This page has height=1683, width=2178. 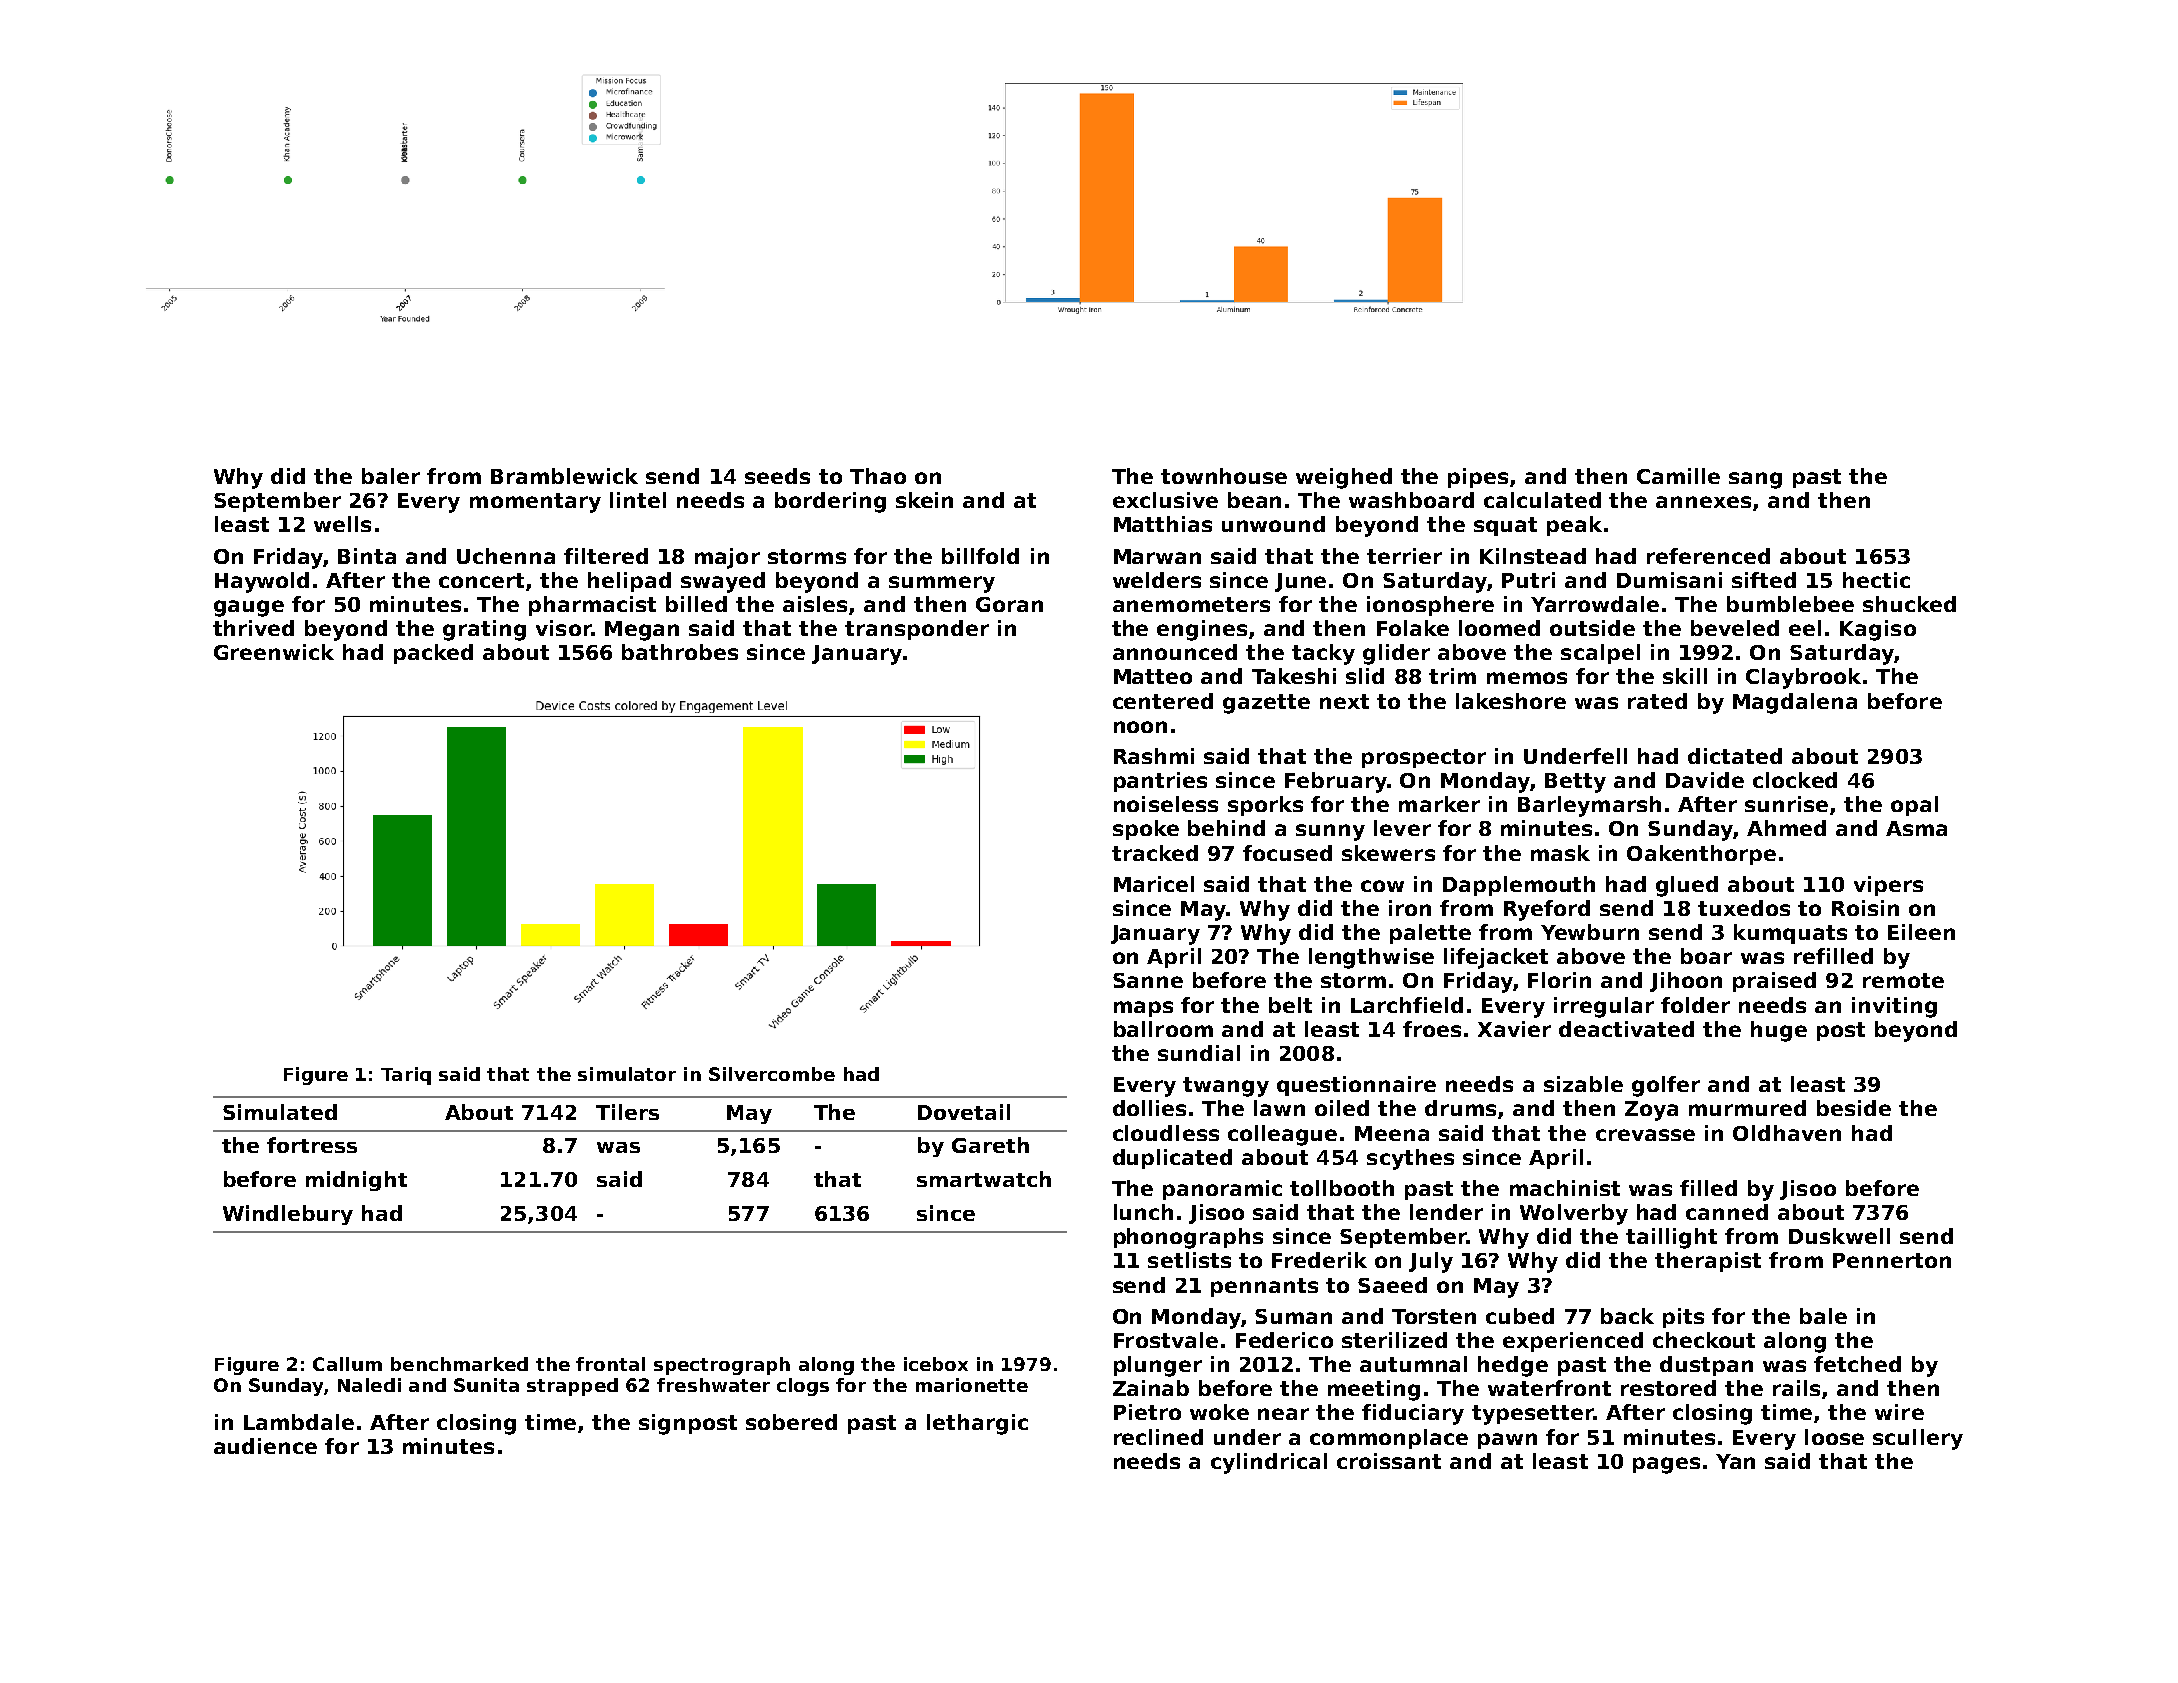 What do you see at coordinates (253, 628) in the page?
I see `thrived` at bounding box center [253, 628].
